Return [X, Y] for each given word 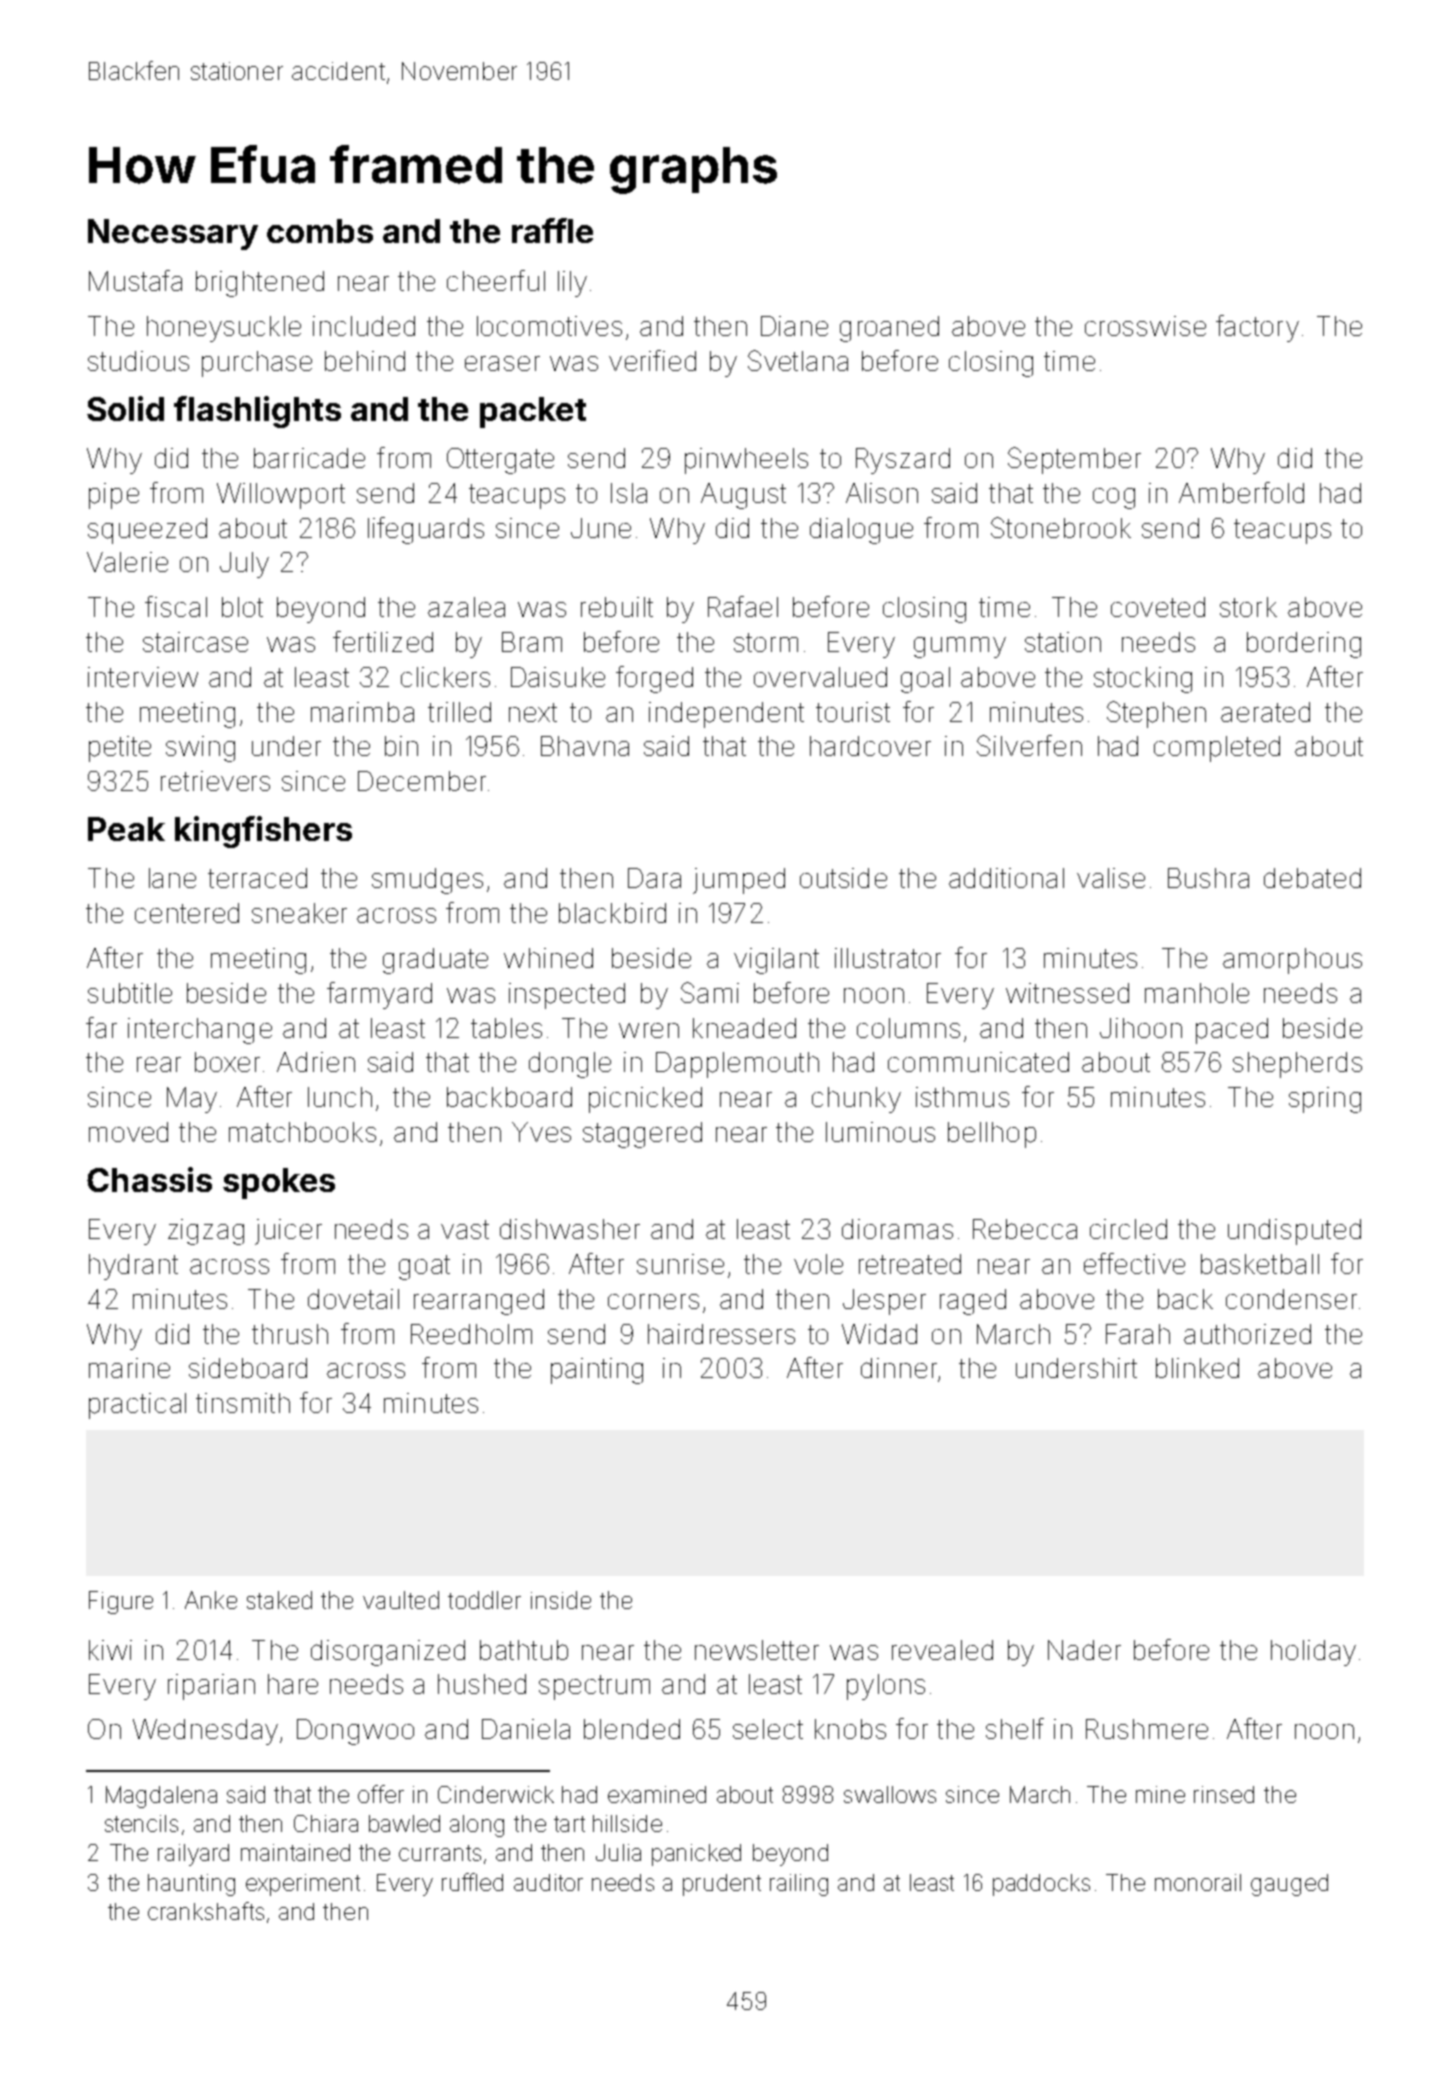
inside [561, 1600]
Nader [1084, 1650]
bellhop [992, 1135]
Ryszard [903, 461]
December [422, 781]
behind [365, 361]
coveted [1158, 607]
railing [799, 1885]
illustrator [888, 958]
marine [129, 1368]
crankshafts [206, 1911]
